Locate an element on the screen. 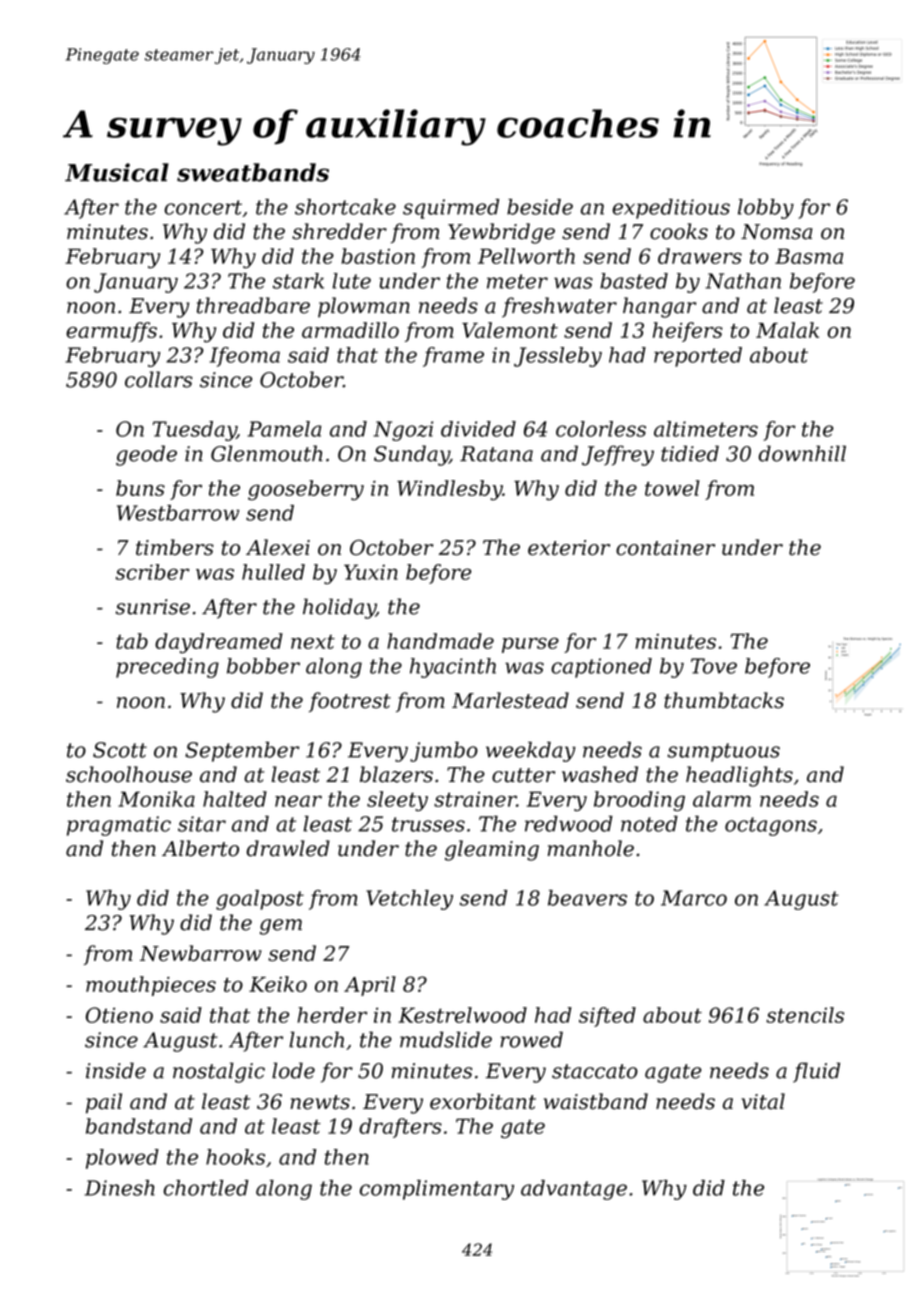 Image resolution: width=924 pixels, height=1314 pixels. vital is located at coordinates (763, 1101).
